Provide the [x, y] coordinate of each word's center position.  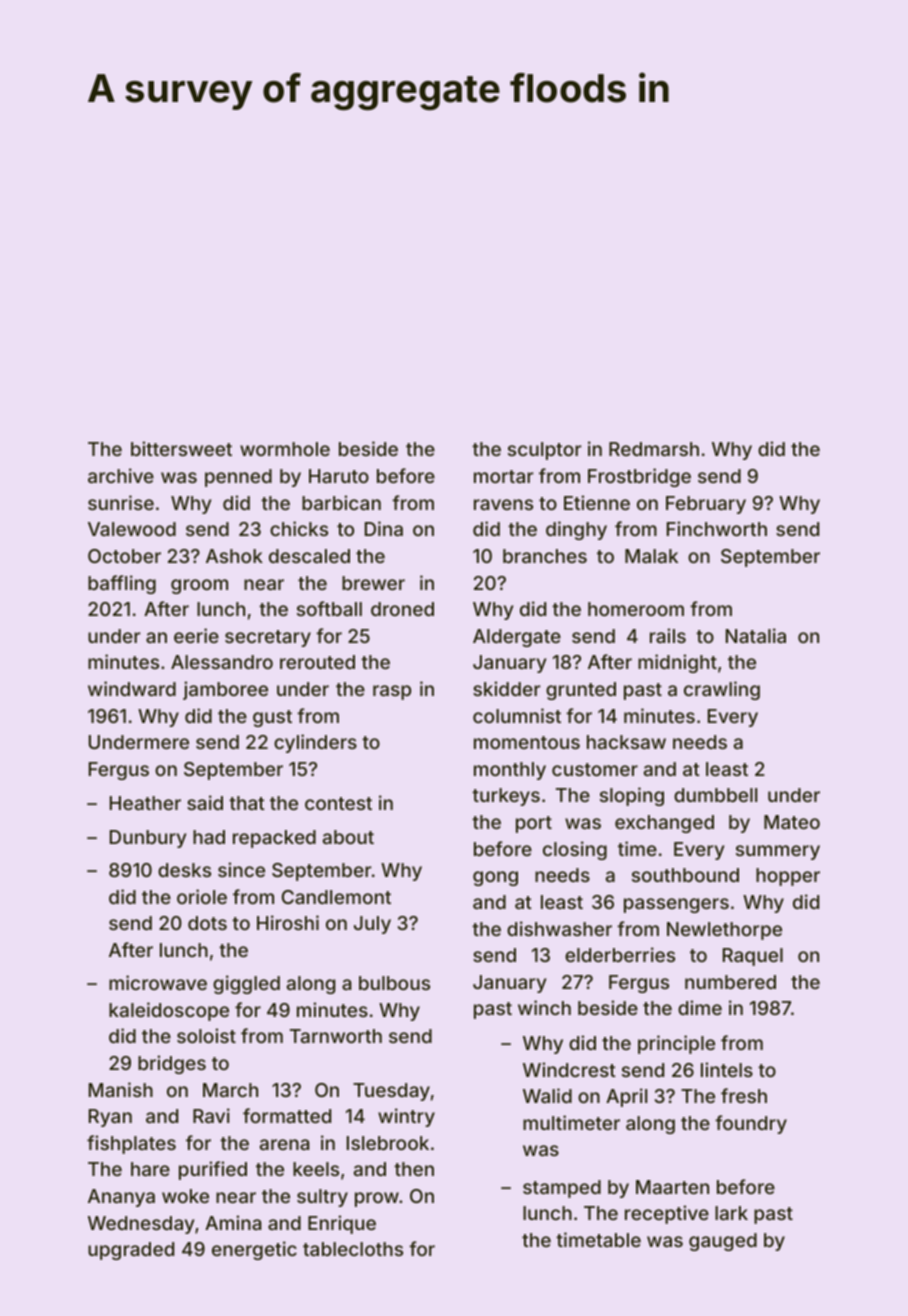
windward [132, 688]
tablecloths [353, 1249]
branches [545, 556]
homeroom [636, 609]
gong [495, 878]
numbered [730, 982]
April [626, 1097]
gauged [723, 1242]
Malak [651, 556]
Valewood [132, 529]
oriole [202, 896]
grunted [581, 691]
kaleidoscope [169, 1011]
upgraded [131, 1251]
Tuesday [391, 1092]
